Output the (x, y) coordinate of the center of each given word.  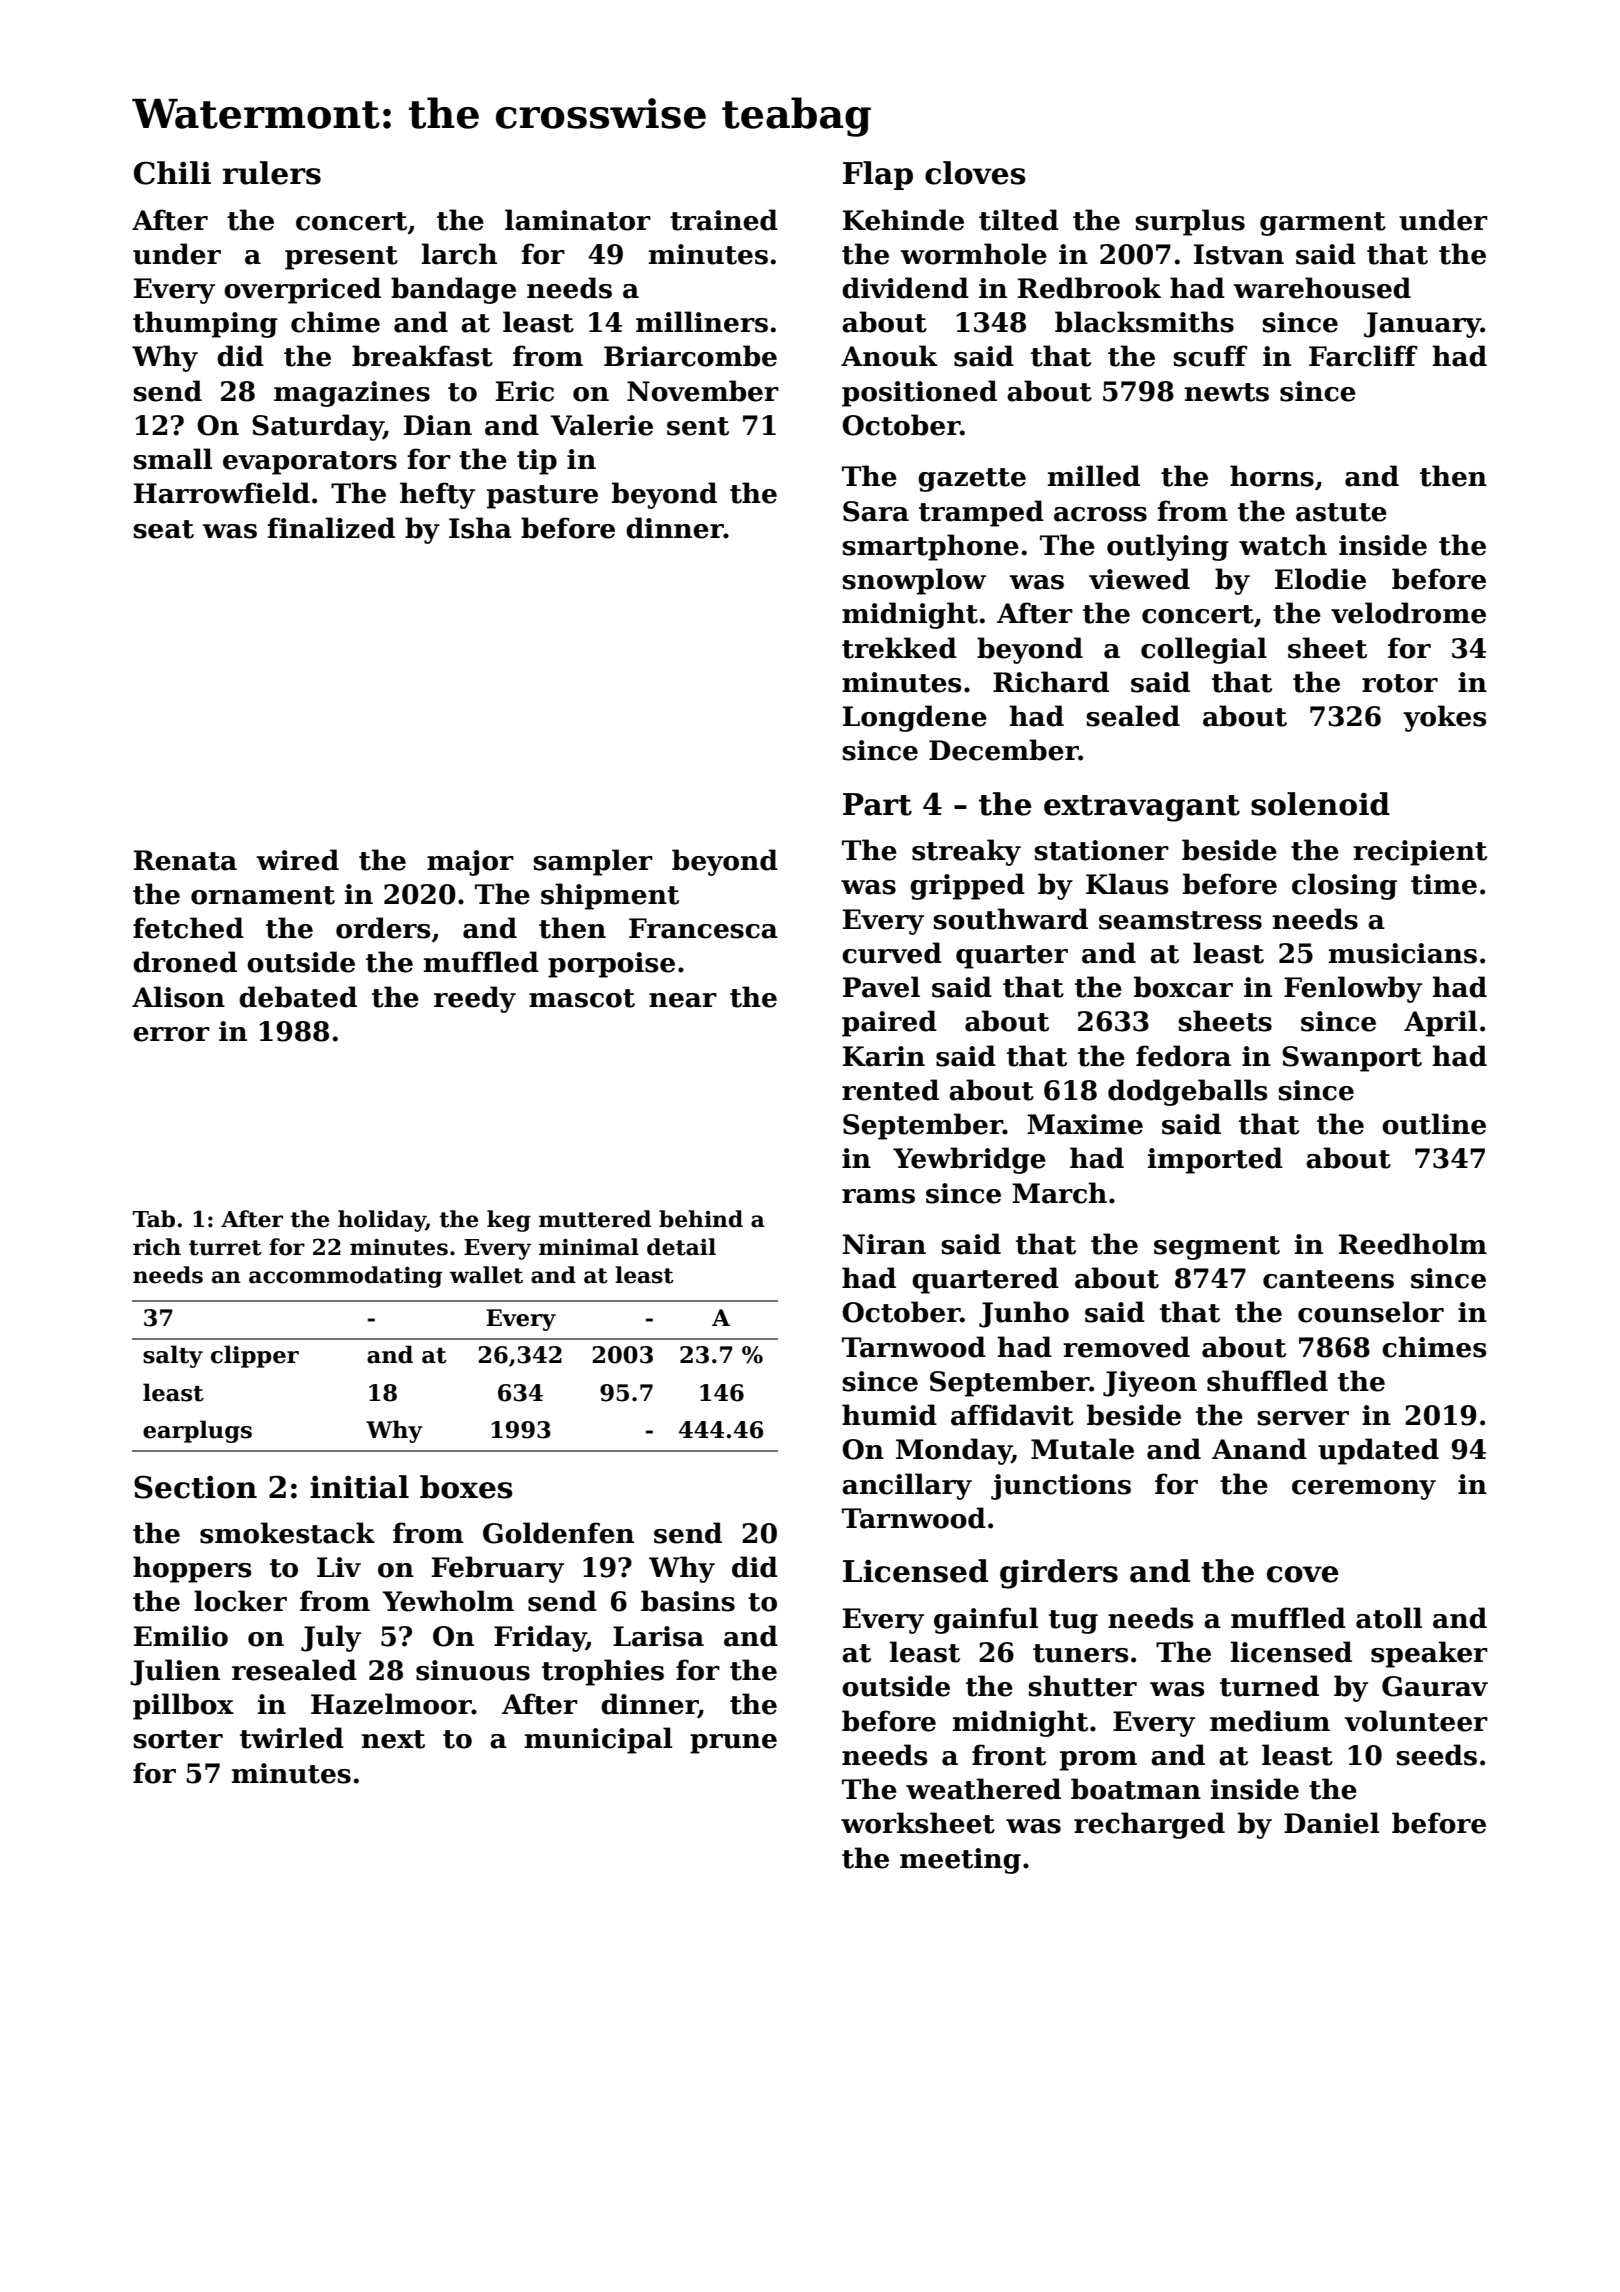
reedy (475, 999)
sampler (593, 862)
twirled (292, 1738)
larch (459, 254)
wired (297, 860)
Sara (876, 511)
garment (1323, 224)
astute (1341, 512)
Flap (878, 175)
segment (1217, 1248)
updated (1378, 1451)
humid (889, 1415)
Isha (480, 528)
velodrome (1408, 613)
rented (890, 1090)
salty (173, 1356)
